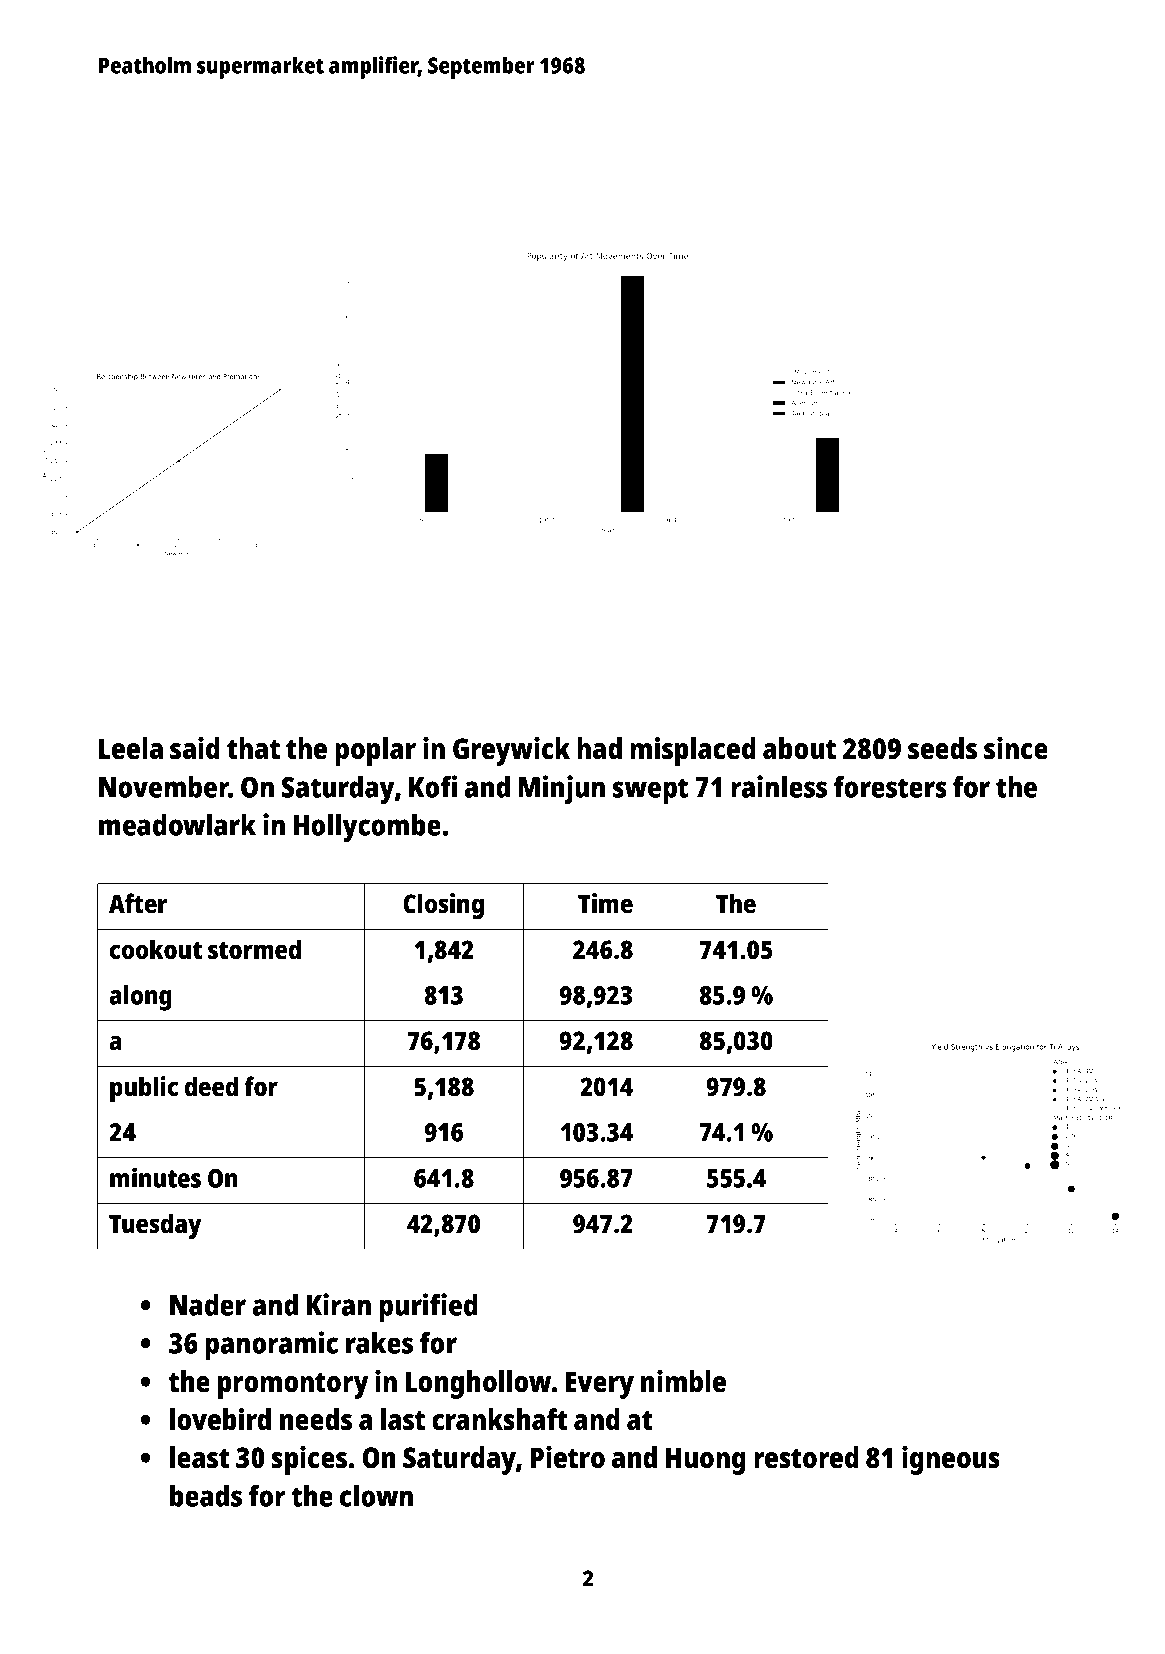 This image has width=1165, height=1654. What do you see at coordinates (253, 748) in the image?
I see `that` at bounding box center [253, 748].
